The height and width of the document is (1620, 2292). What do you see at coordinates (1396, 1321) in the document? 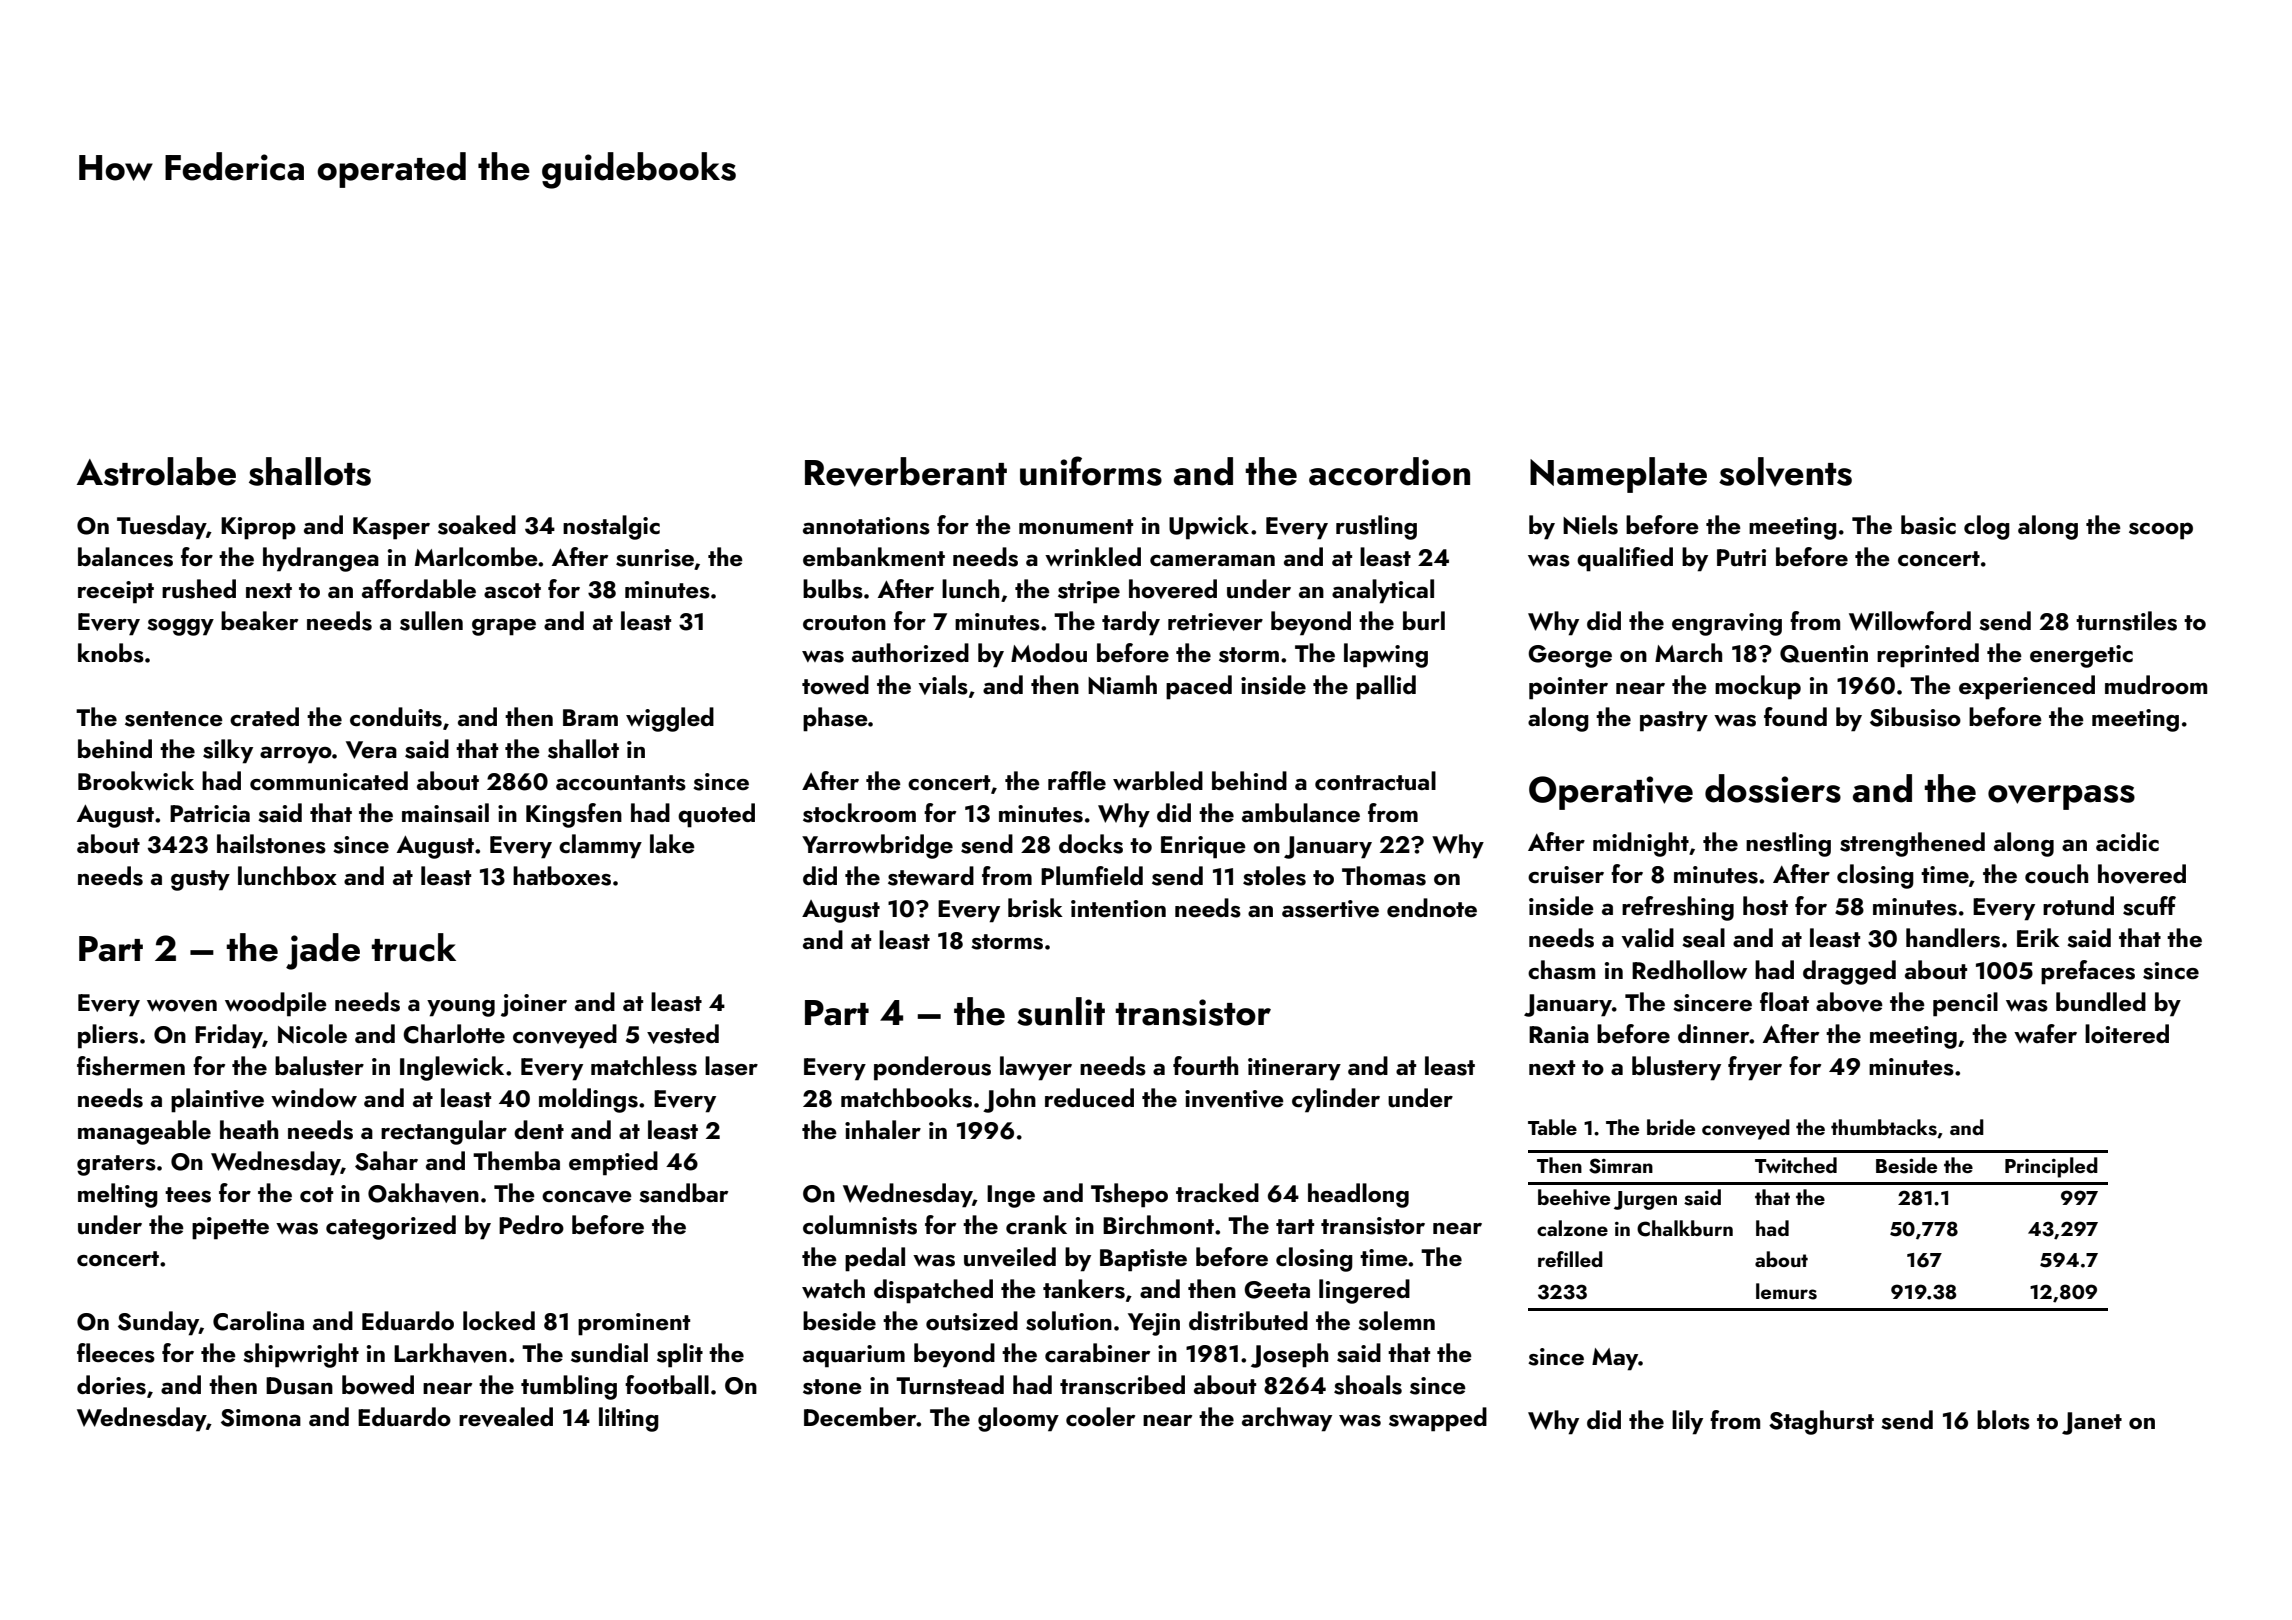
I see `solemn` at bounding box center [1396, 1321].
